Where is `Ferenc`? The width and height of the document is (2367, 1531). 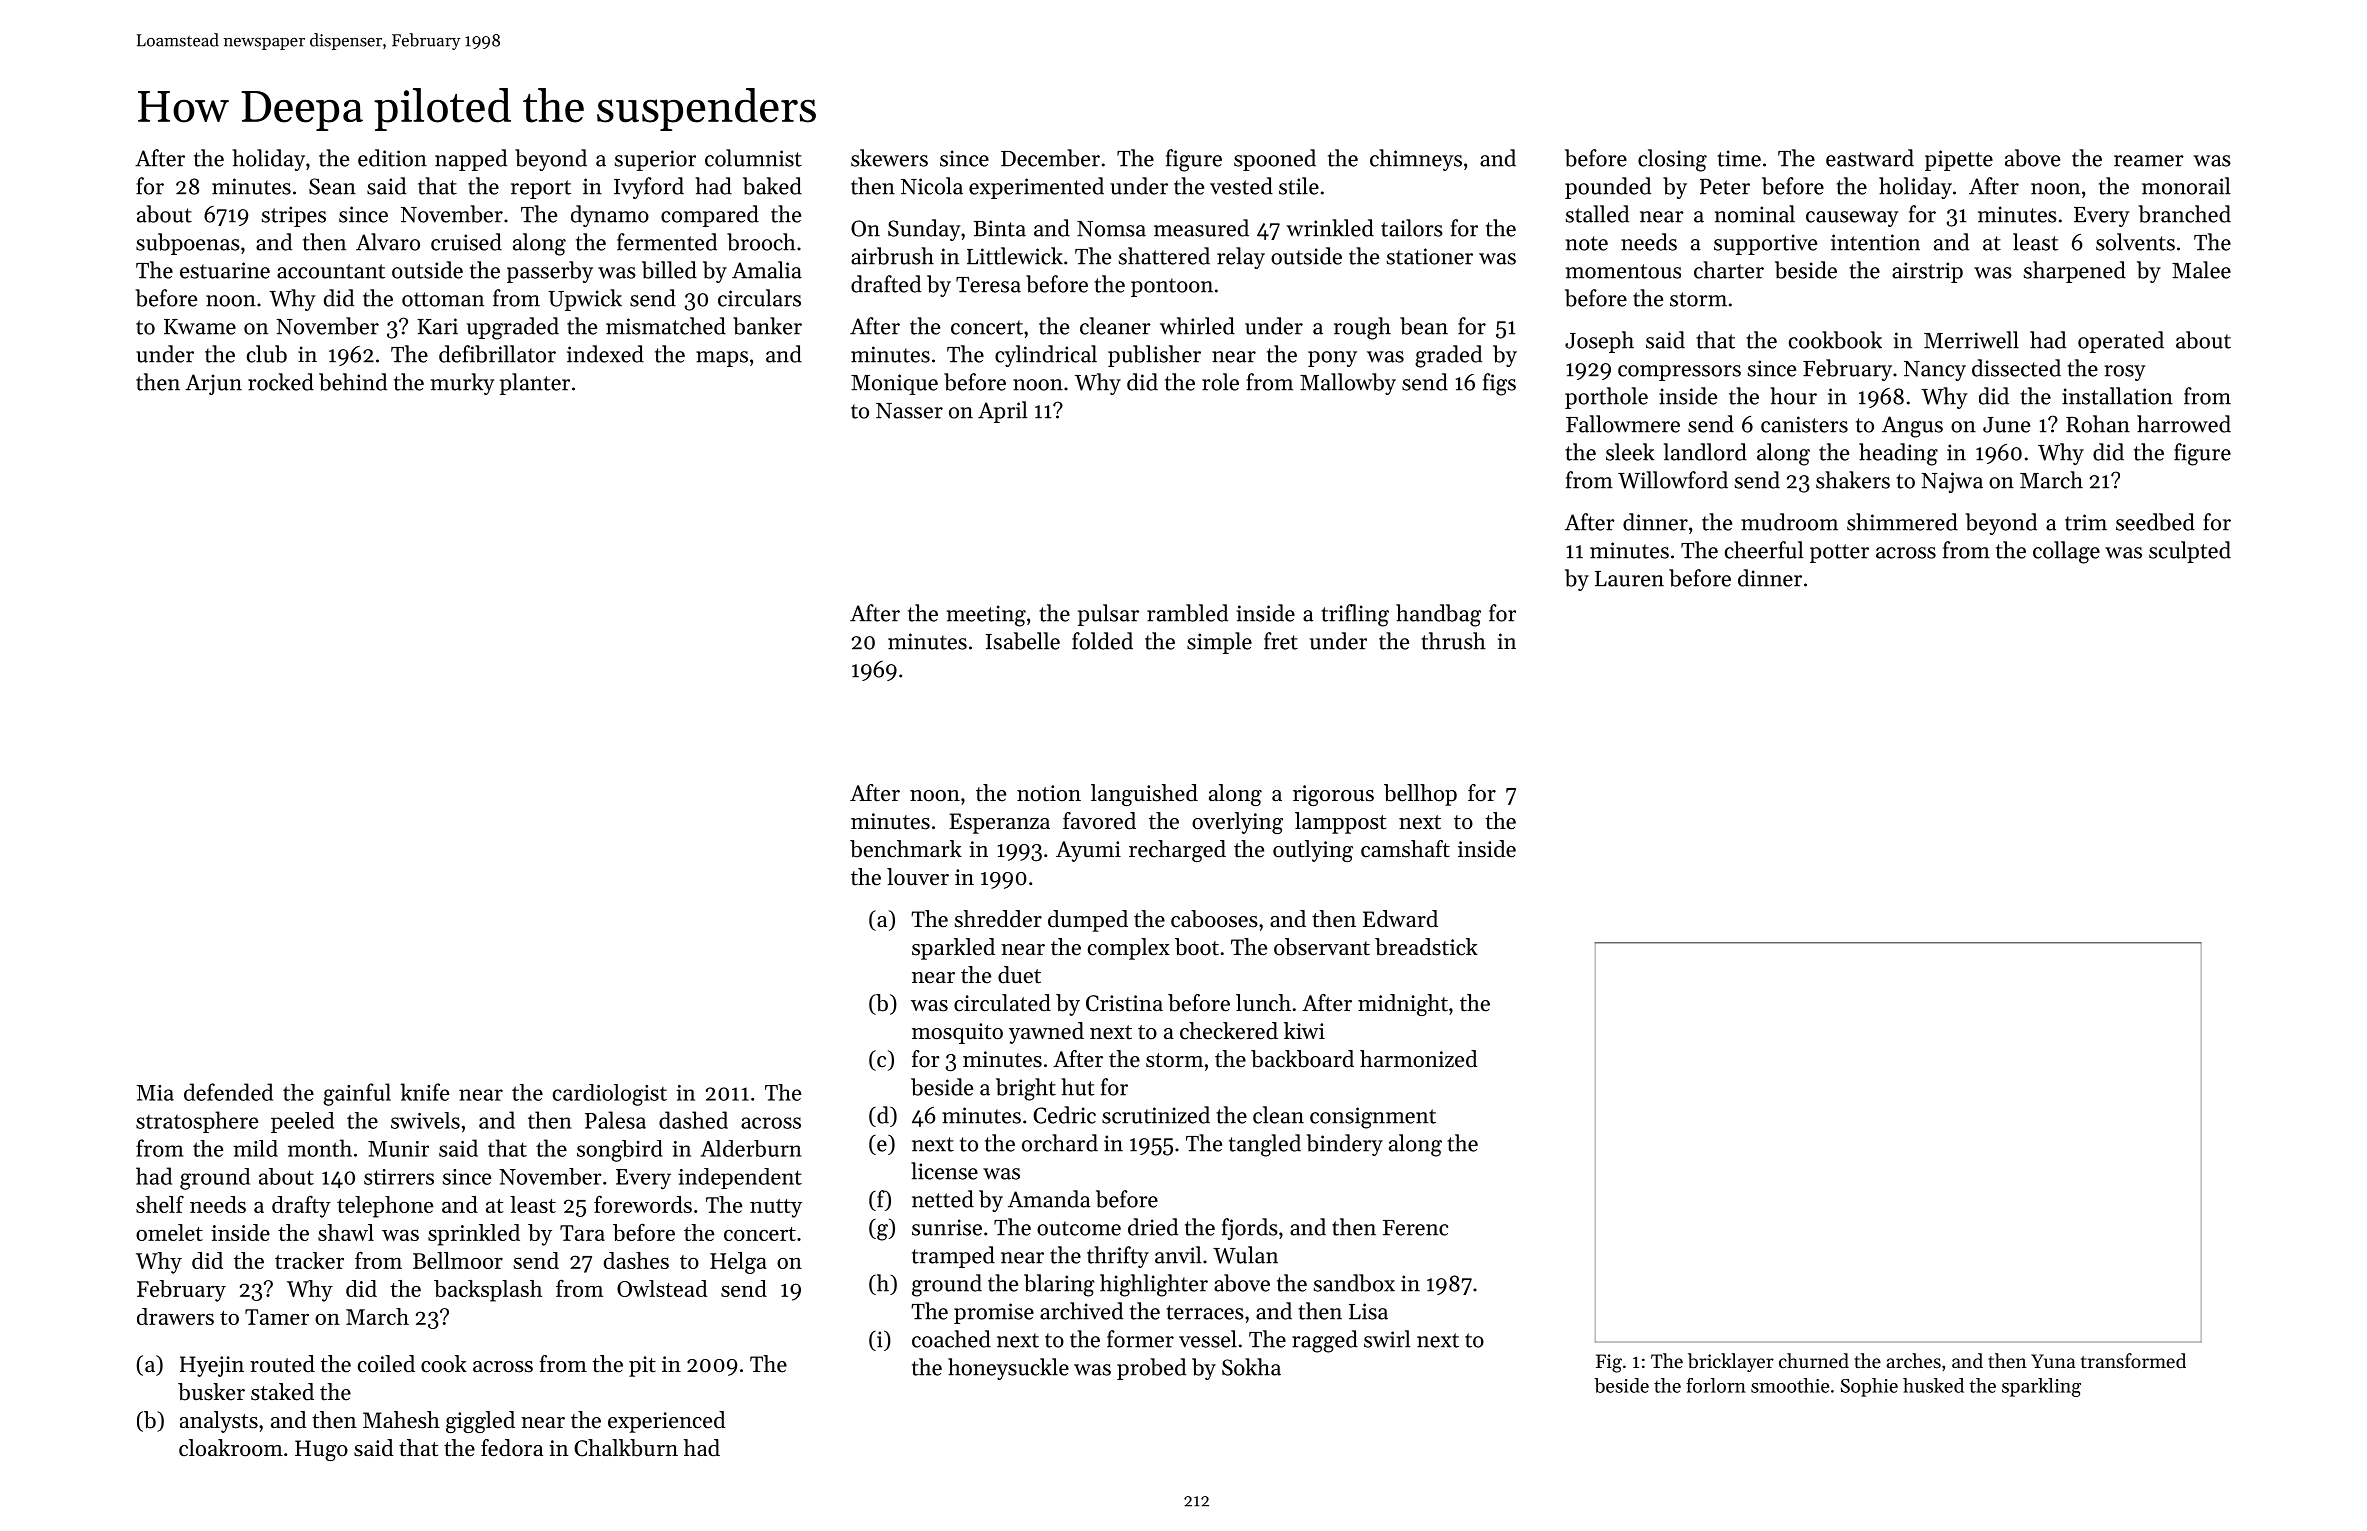
Ferenc is located at coordinates (1415, 1228).
